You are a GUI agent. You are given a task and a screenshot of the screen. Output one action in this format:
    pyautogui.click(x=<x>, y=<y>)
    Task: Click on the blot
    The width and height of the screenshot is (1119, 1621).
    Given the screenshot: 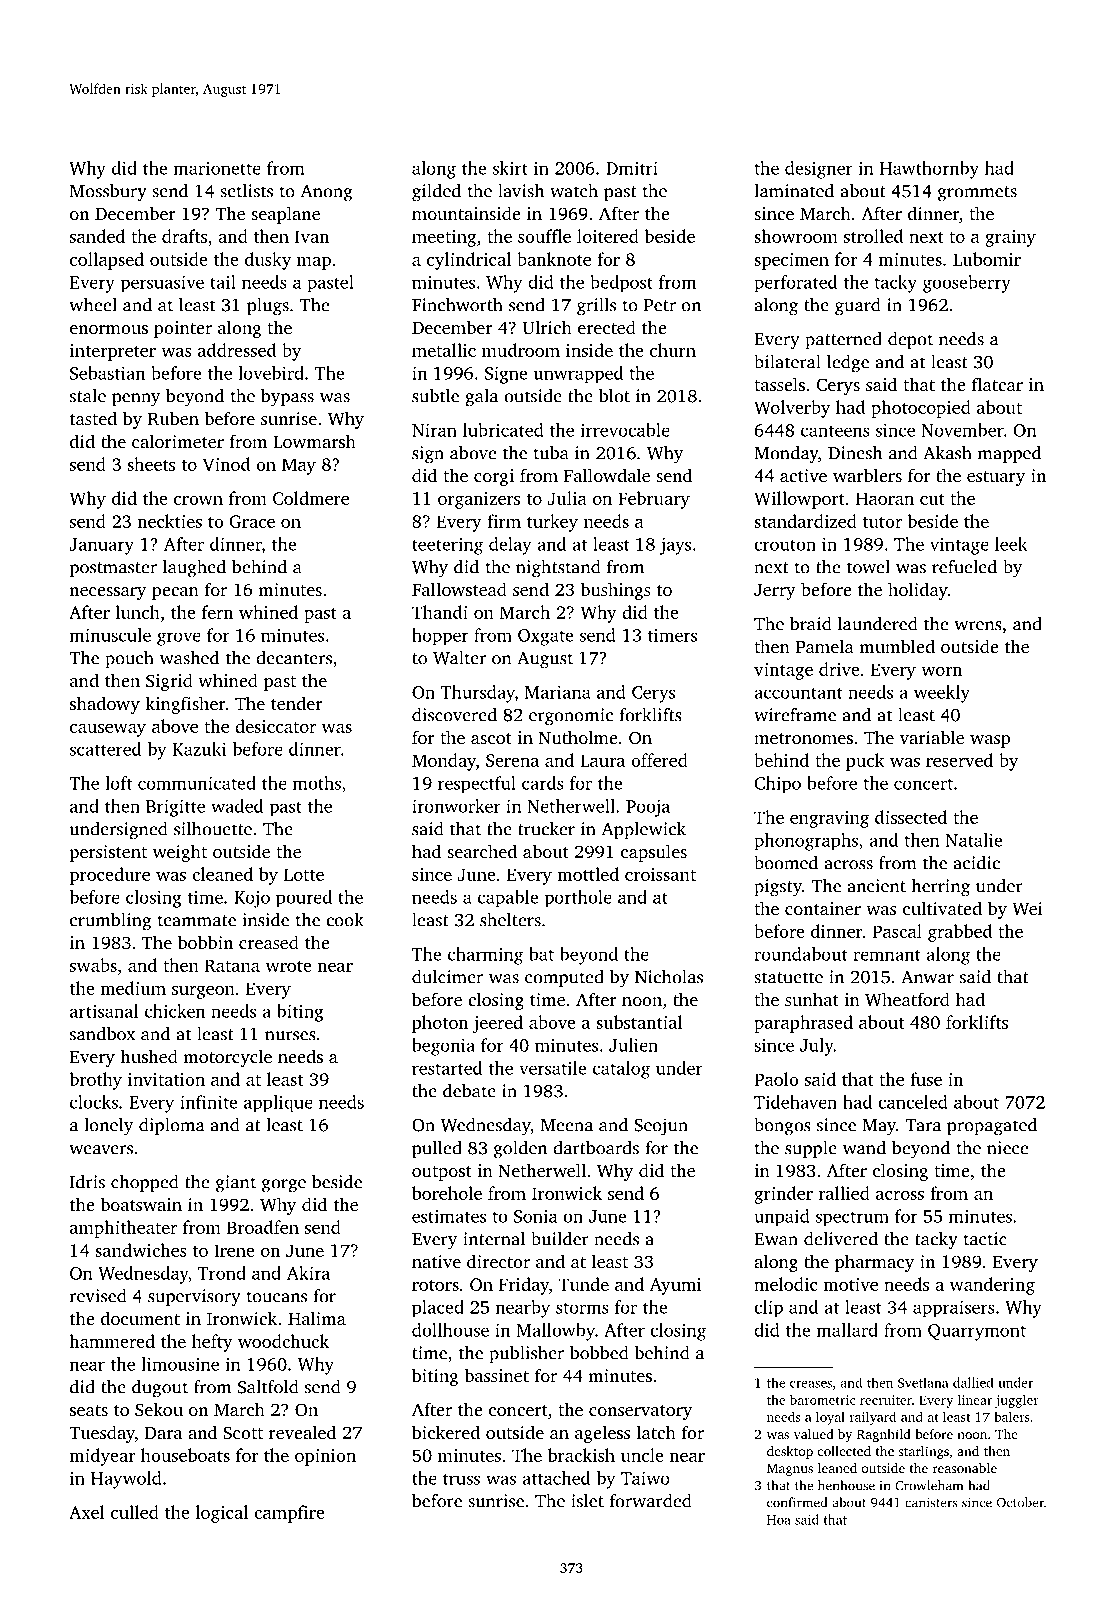 What is the action you would take?
    pyautogui.click(x=614, y=396)
